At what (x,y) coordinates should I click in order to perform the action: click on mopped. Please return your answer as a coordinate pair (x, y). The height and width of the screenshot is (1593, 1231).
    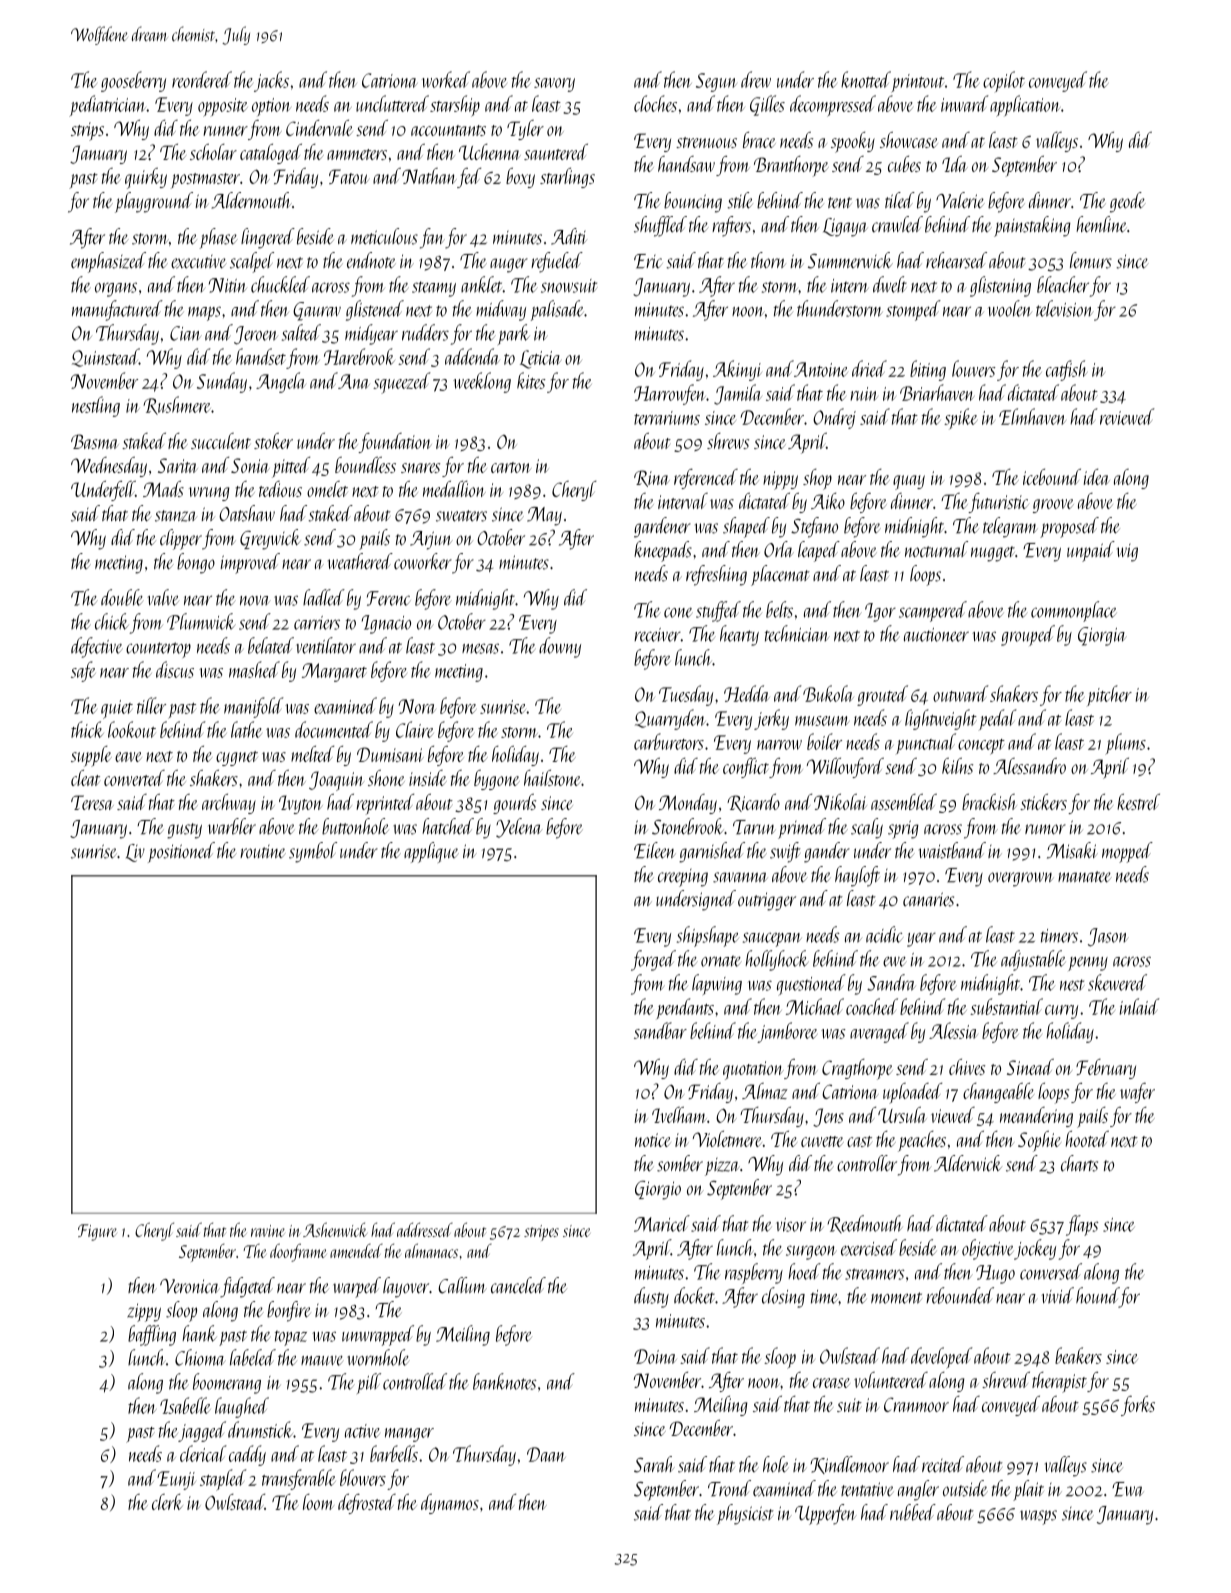
    Looking at the image, I should click on (1127, 852).
